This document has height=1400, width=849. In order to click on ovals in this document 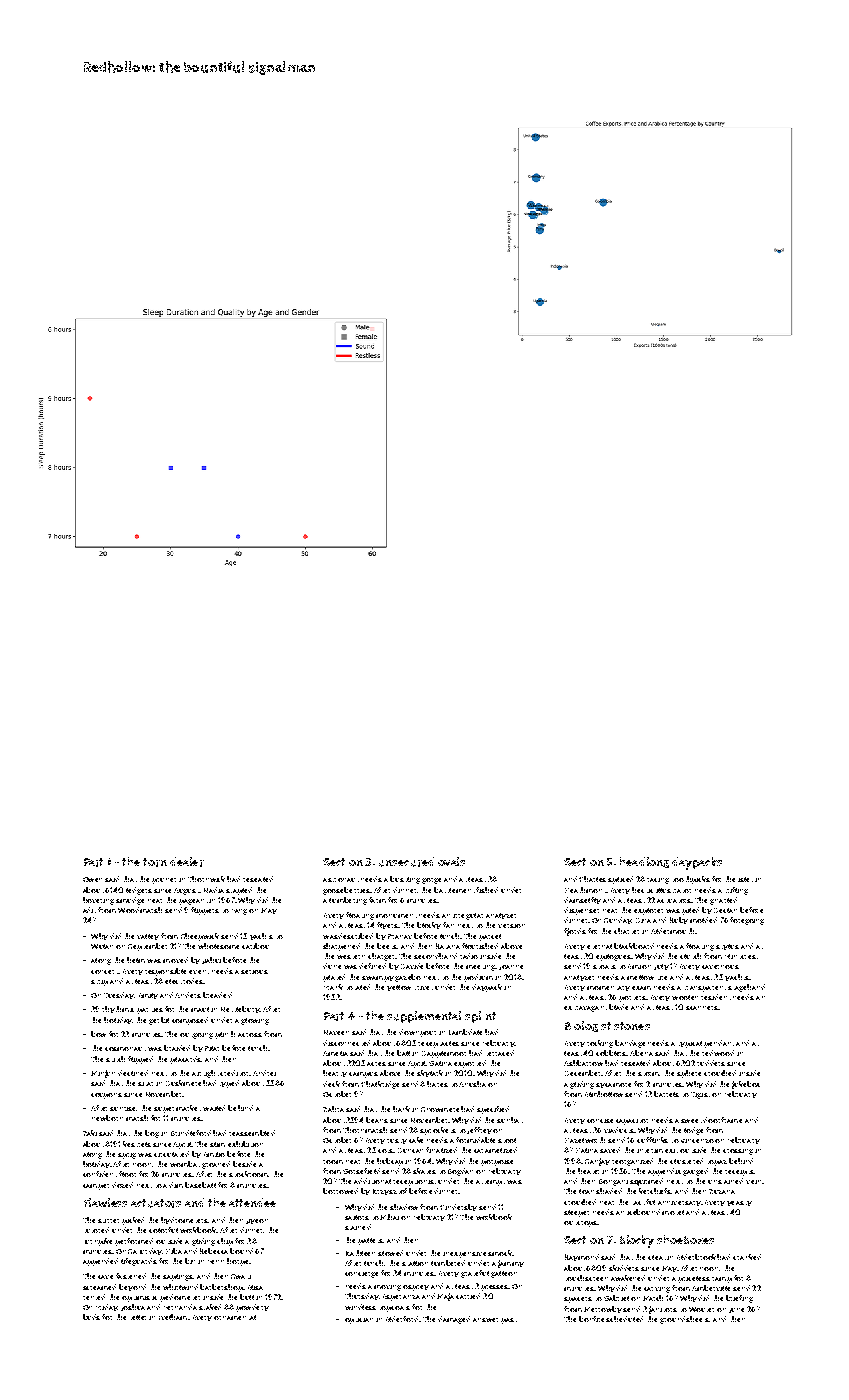, I will do `click(451, 861)`.
